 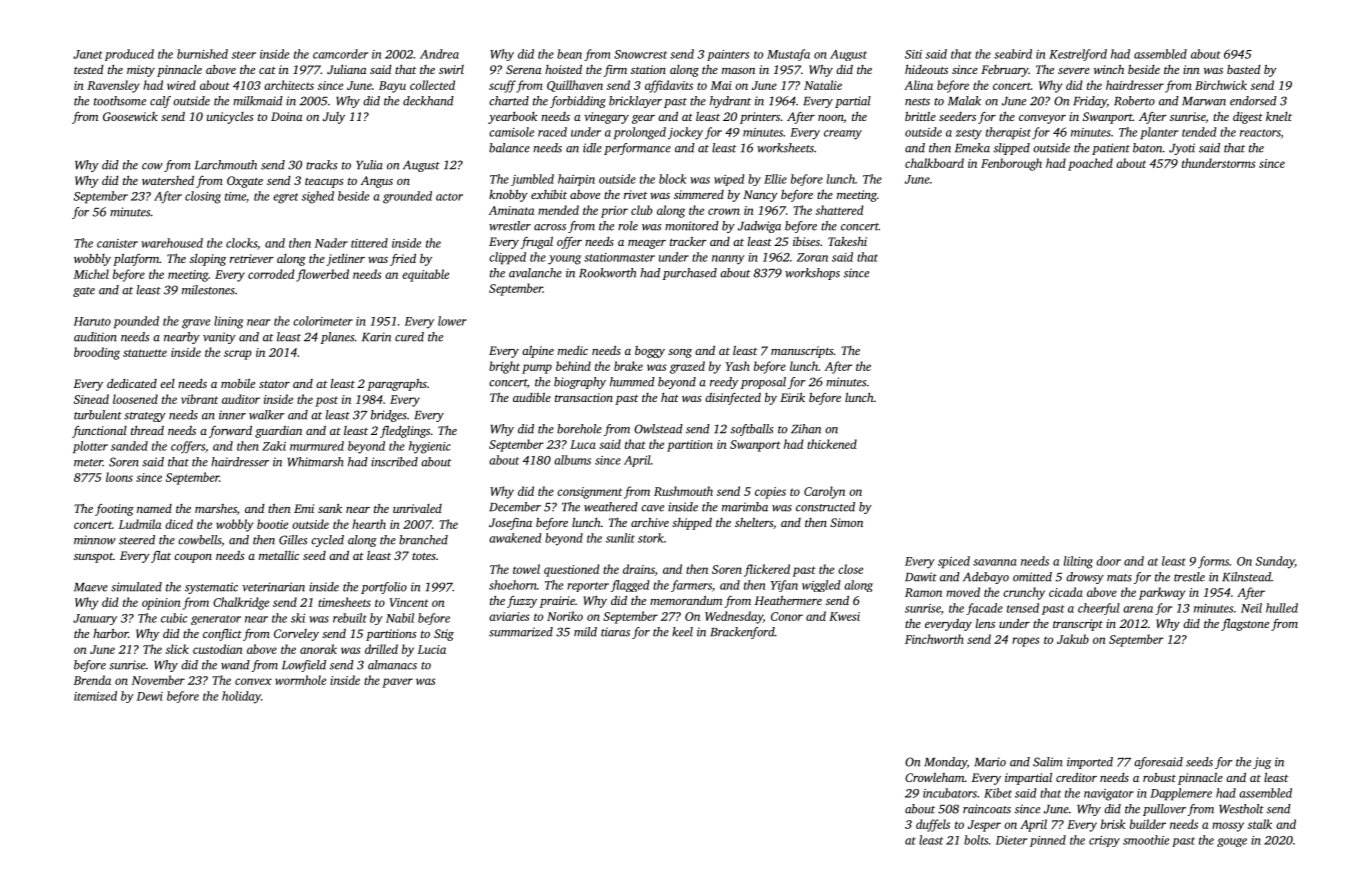 I want to click on memorandum, so click(x=686, y=600).
